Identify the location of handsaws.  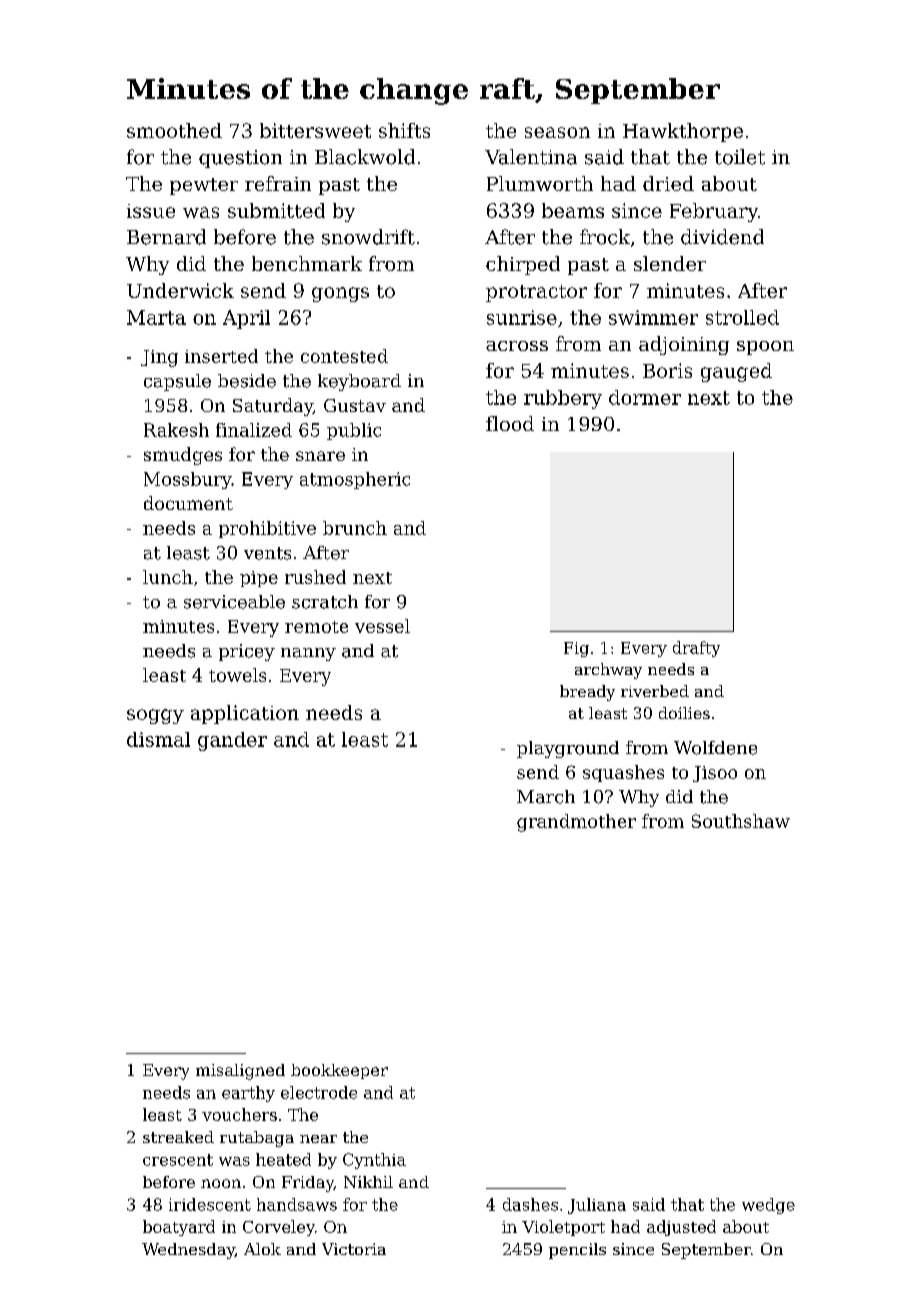
(297, 1204).
